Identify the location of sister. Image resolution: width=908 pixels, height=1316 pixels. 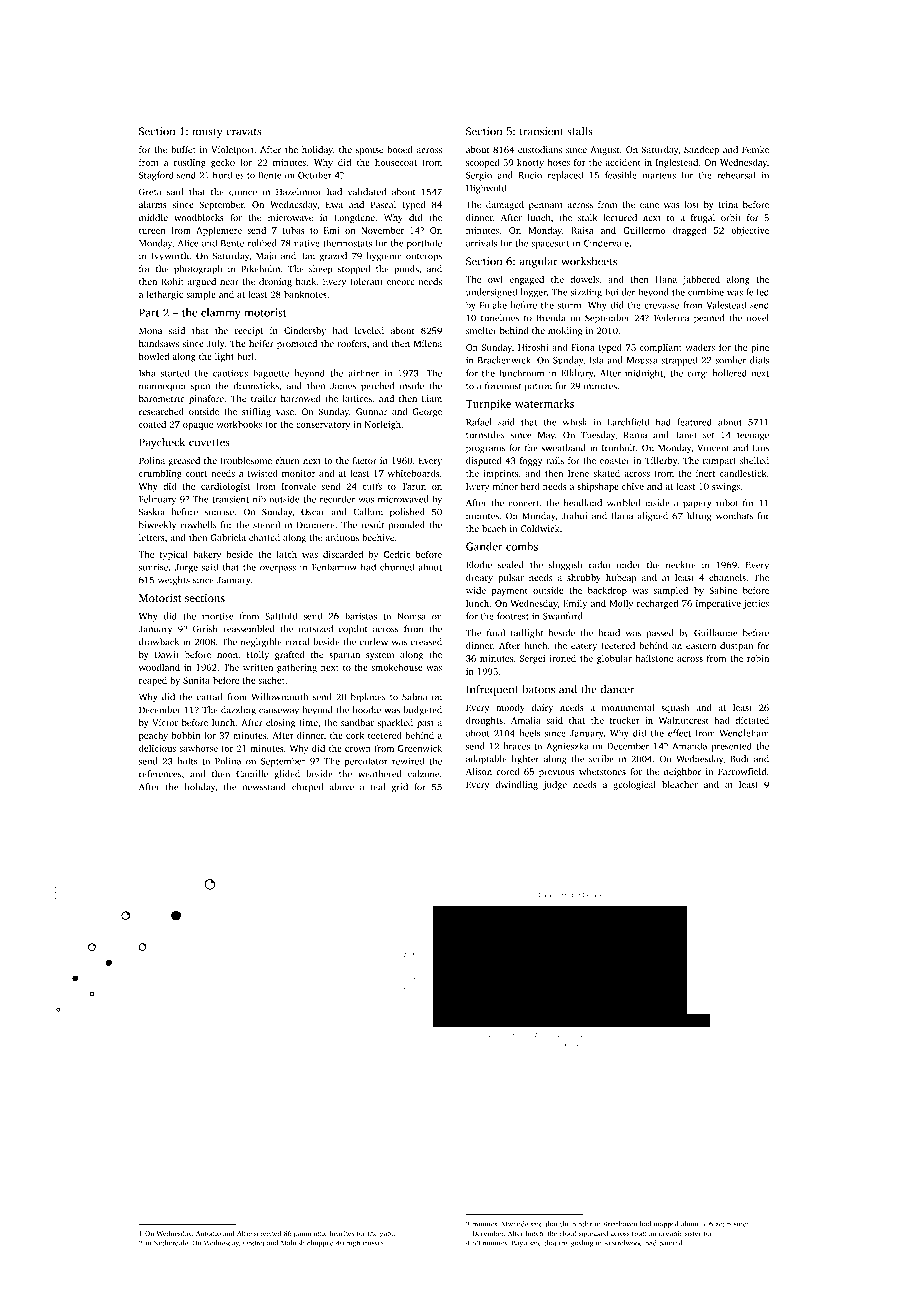
(693, 1233).
